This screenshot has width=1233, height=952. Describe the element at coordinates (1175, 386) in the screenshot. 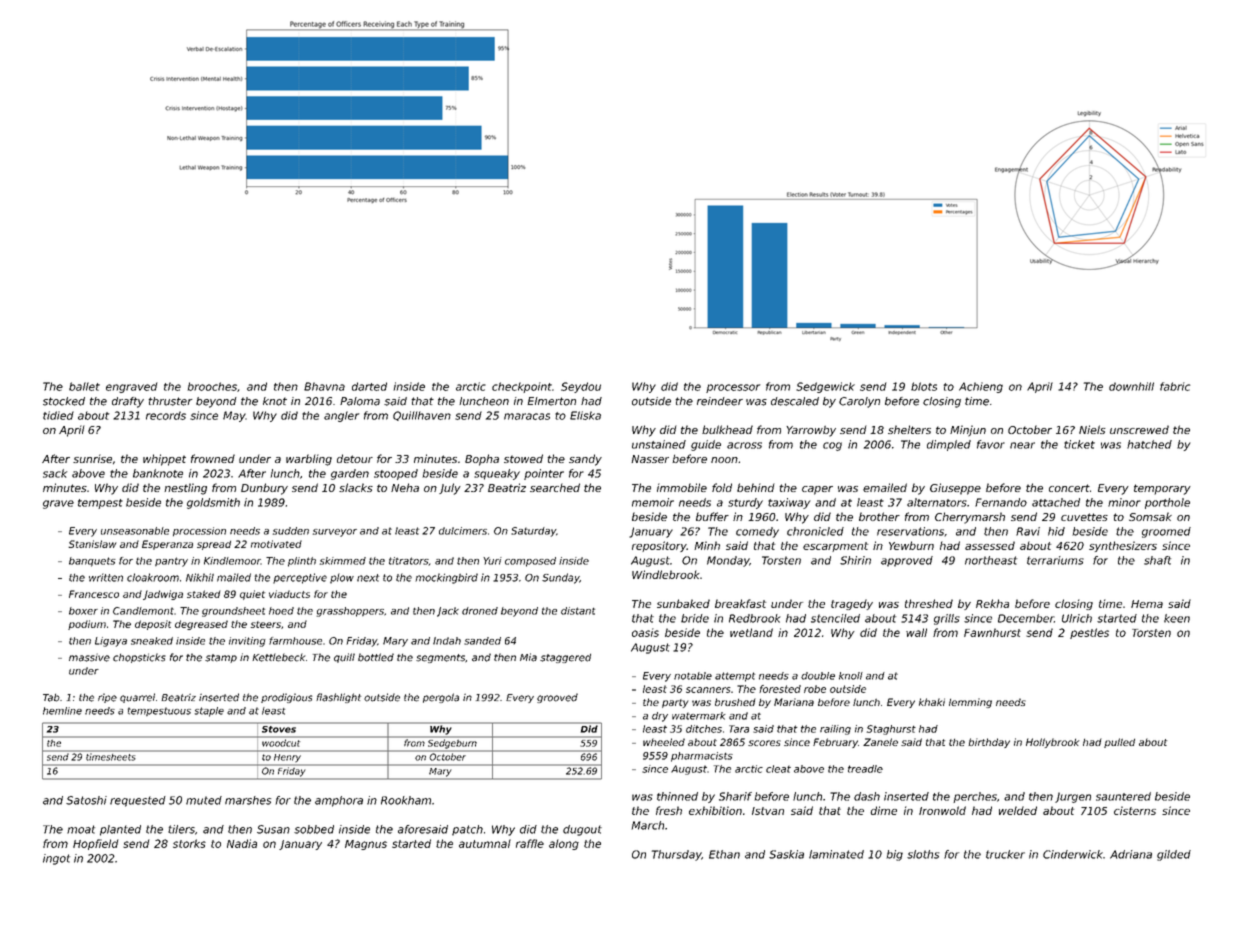

I see `fabric` at that location.
